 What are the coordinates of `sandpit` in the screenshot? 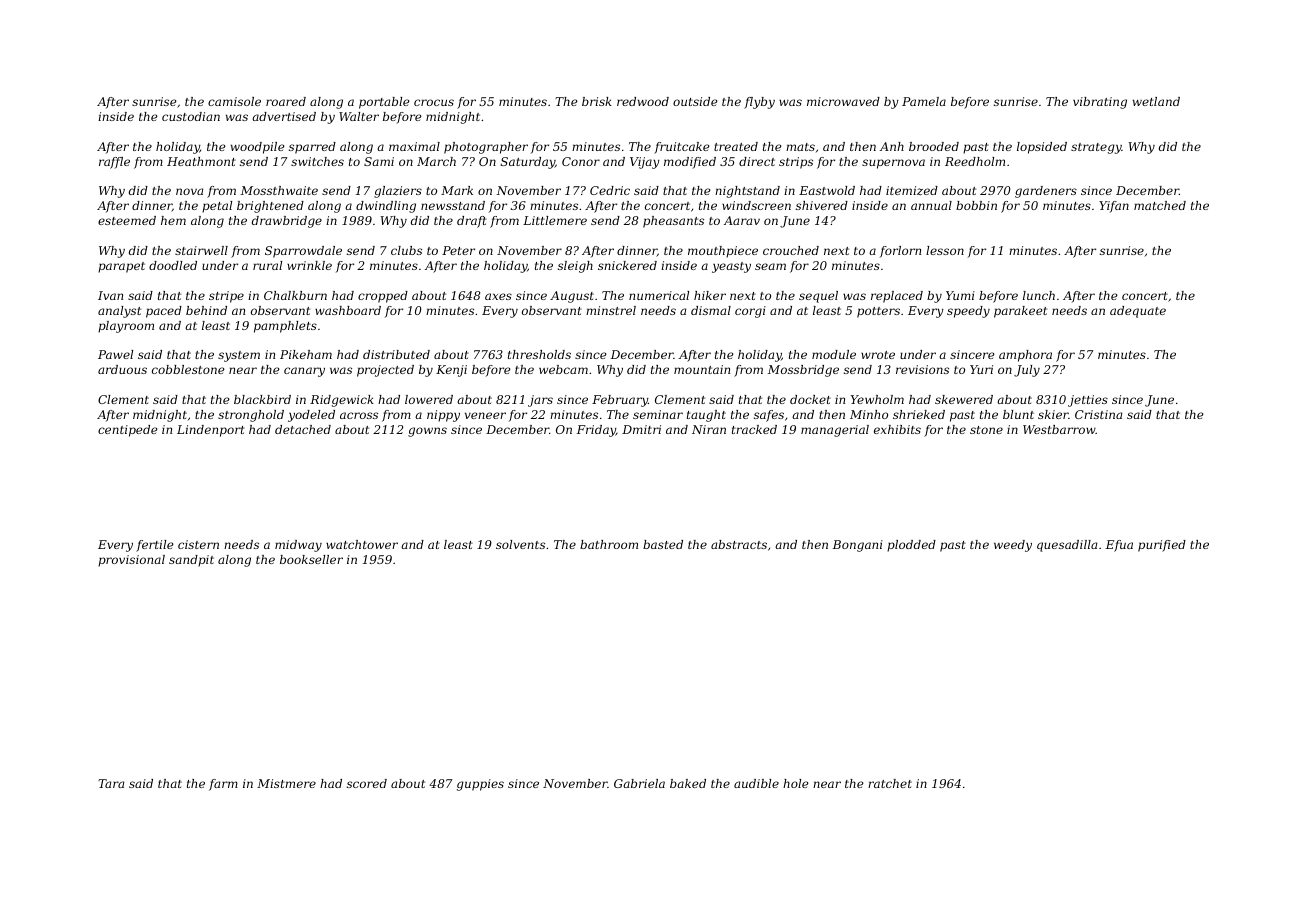 It's located at (191, 561).
